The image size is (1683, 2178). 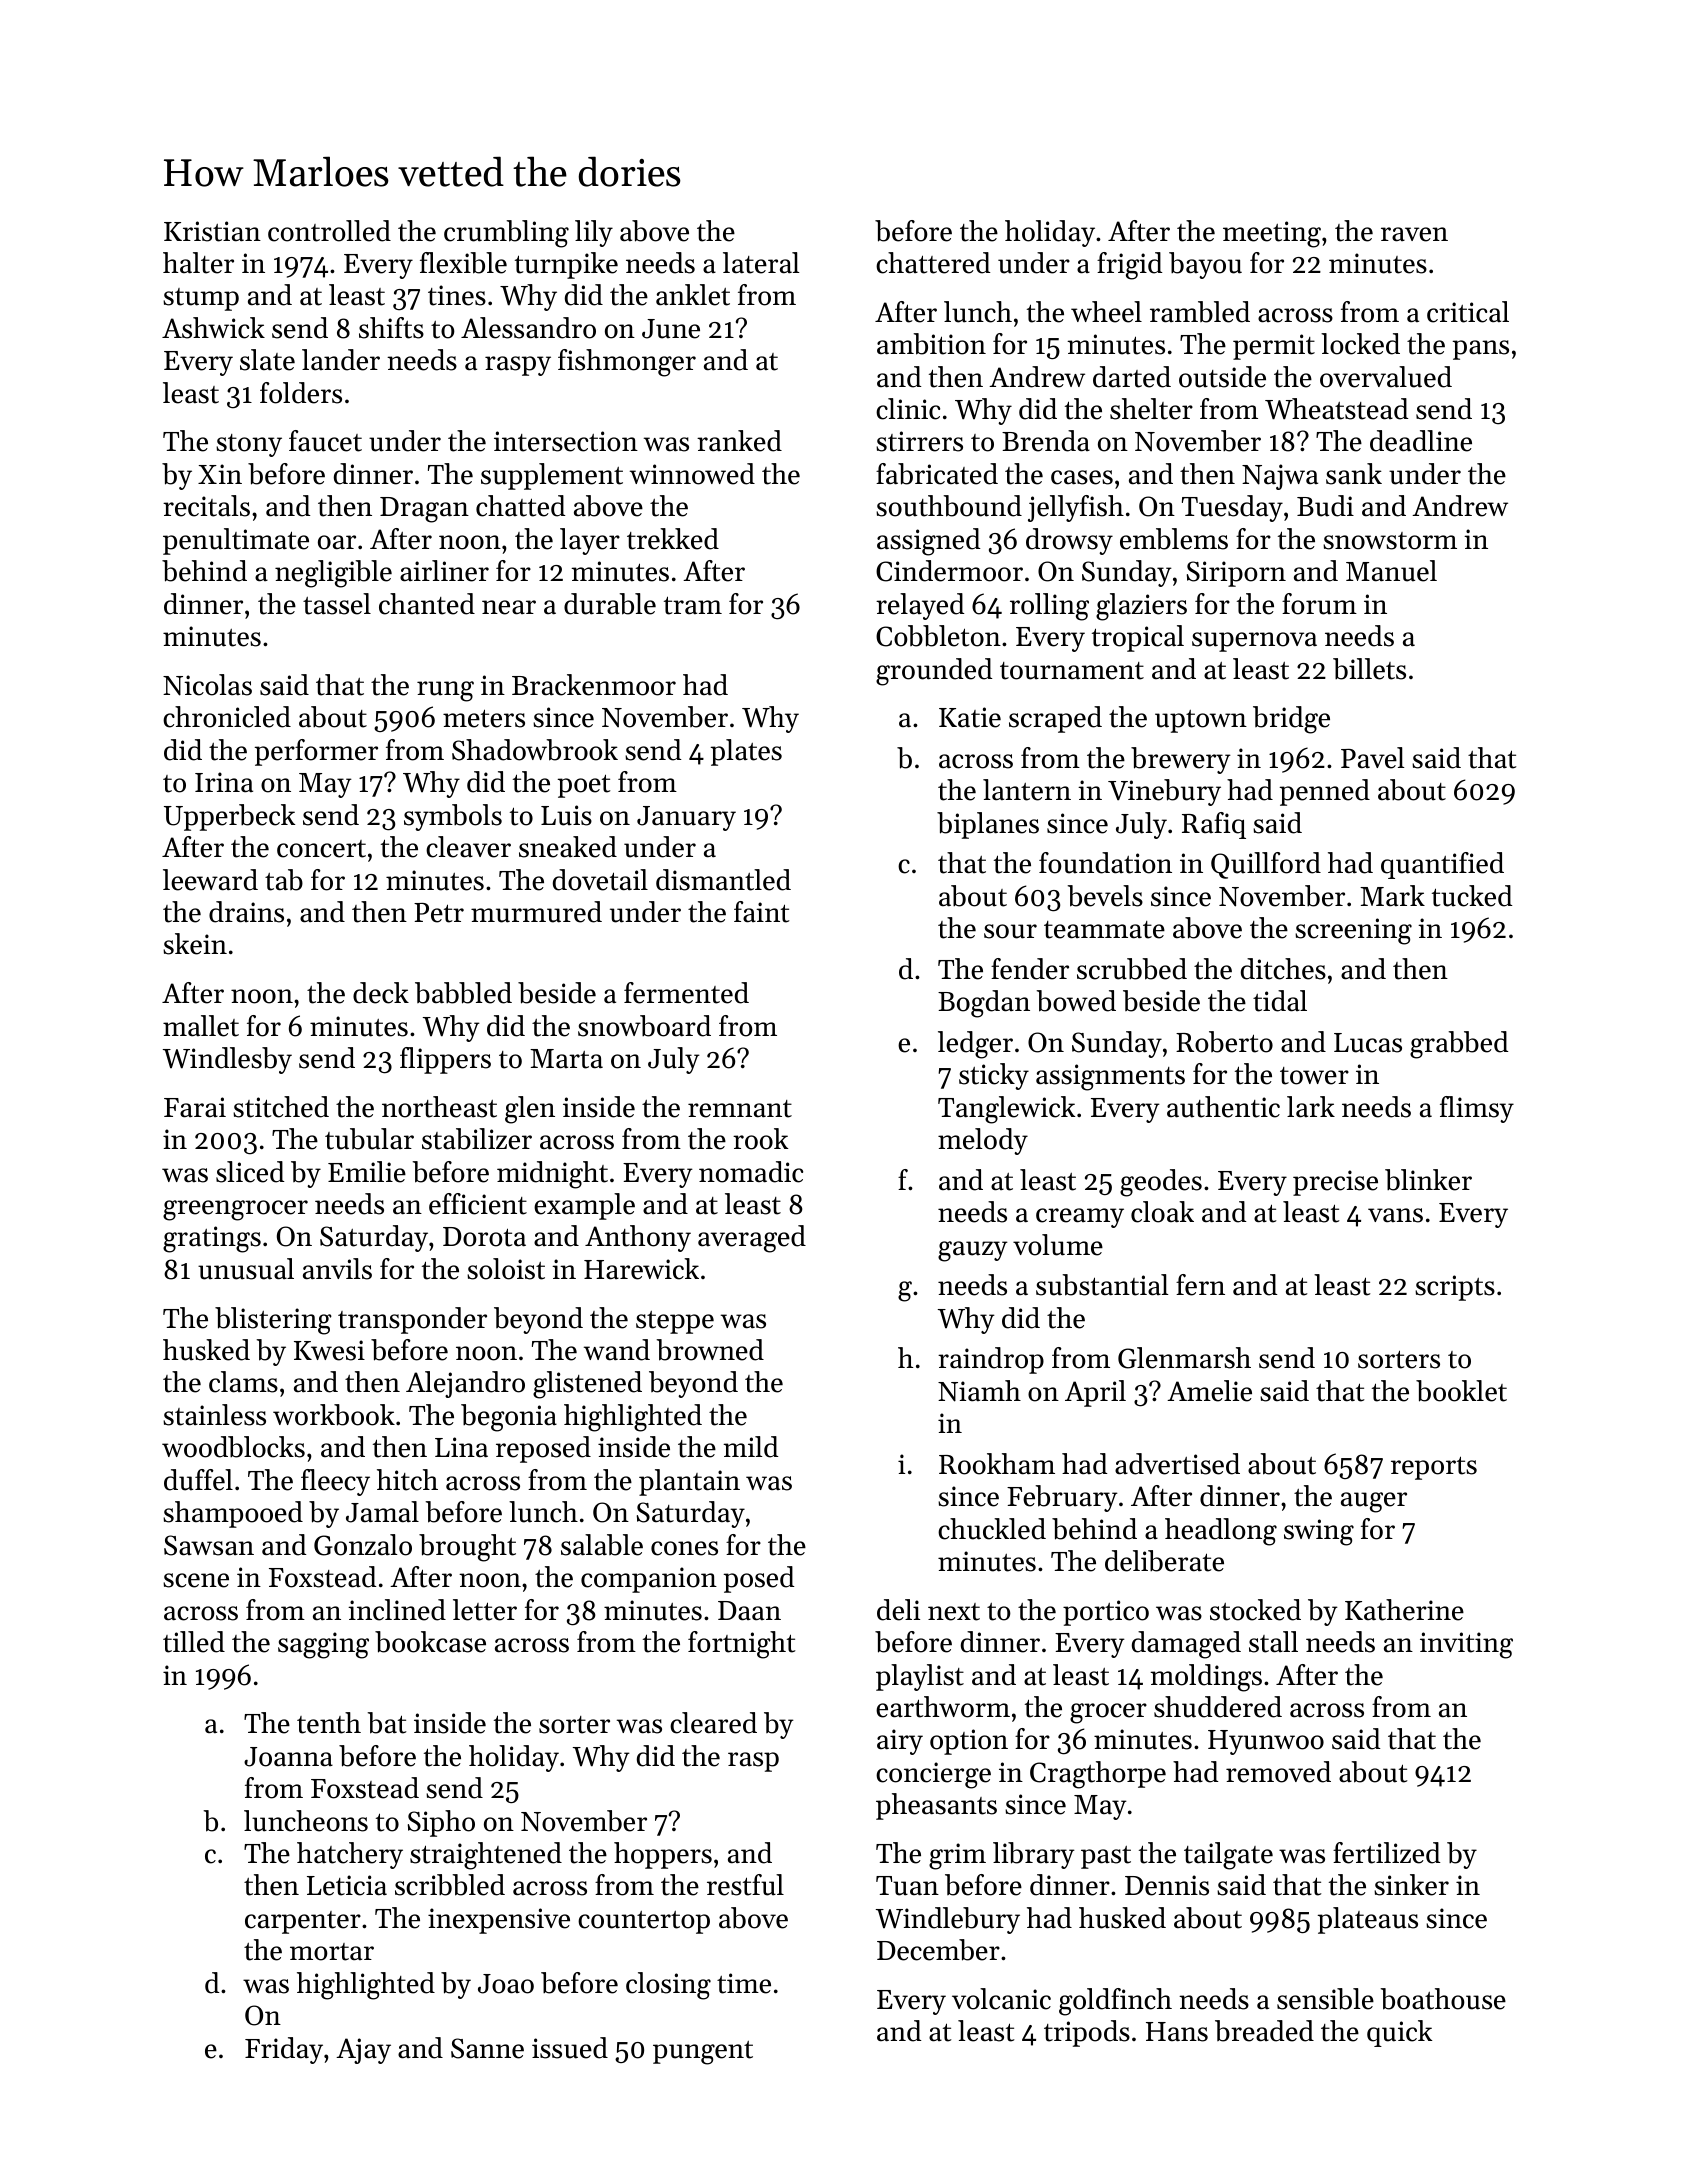 I want to click on scene, so click(x=196, y=1580).
